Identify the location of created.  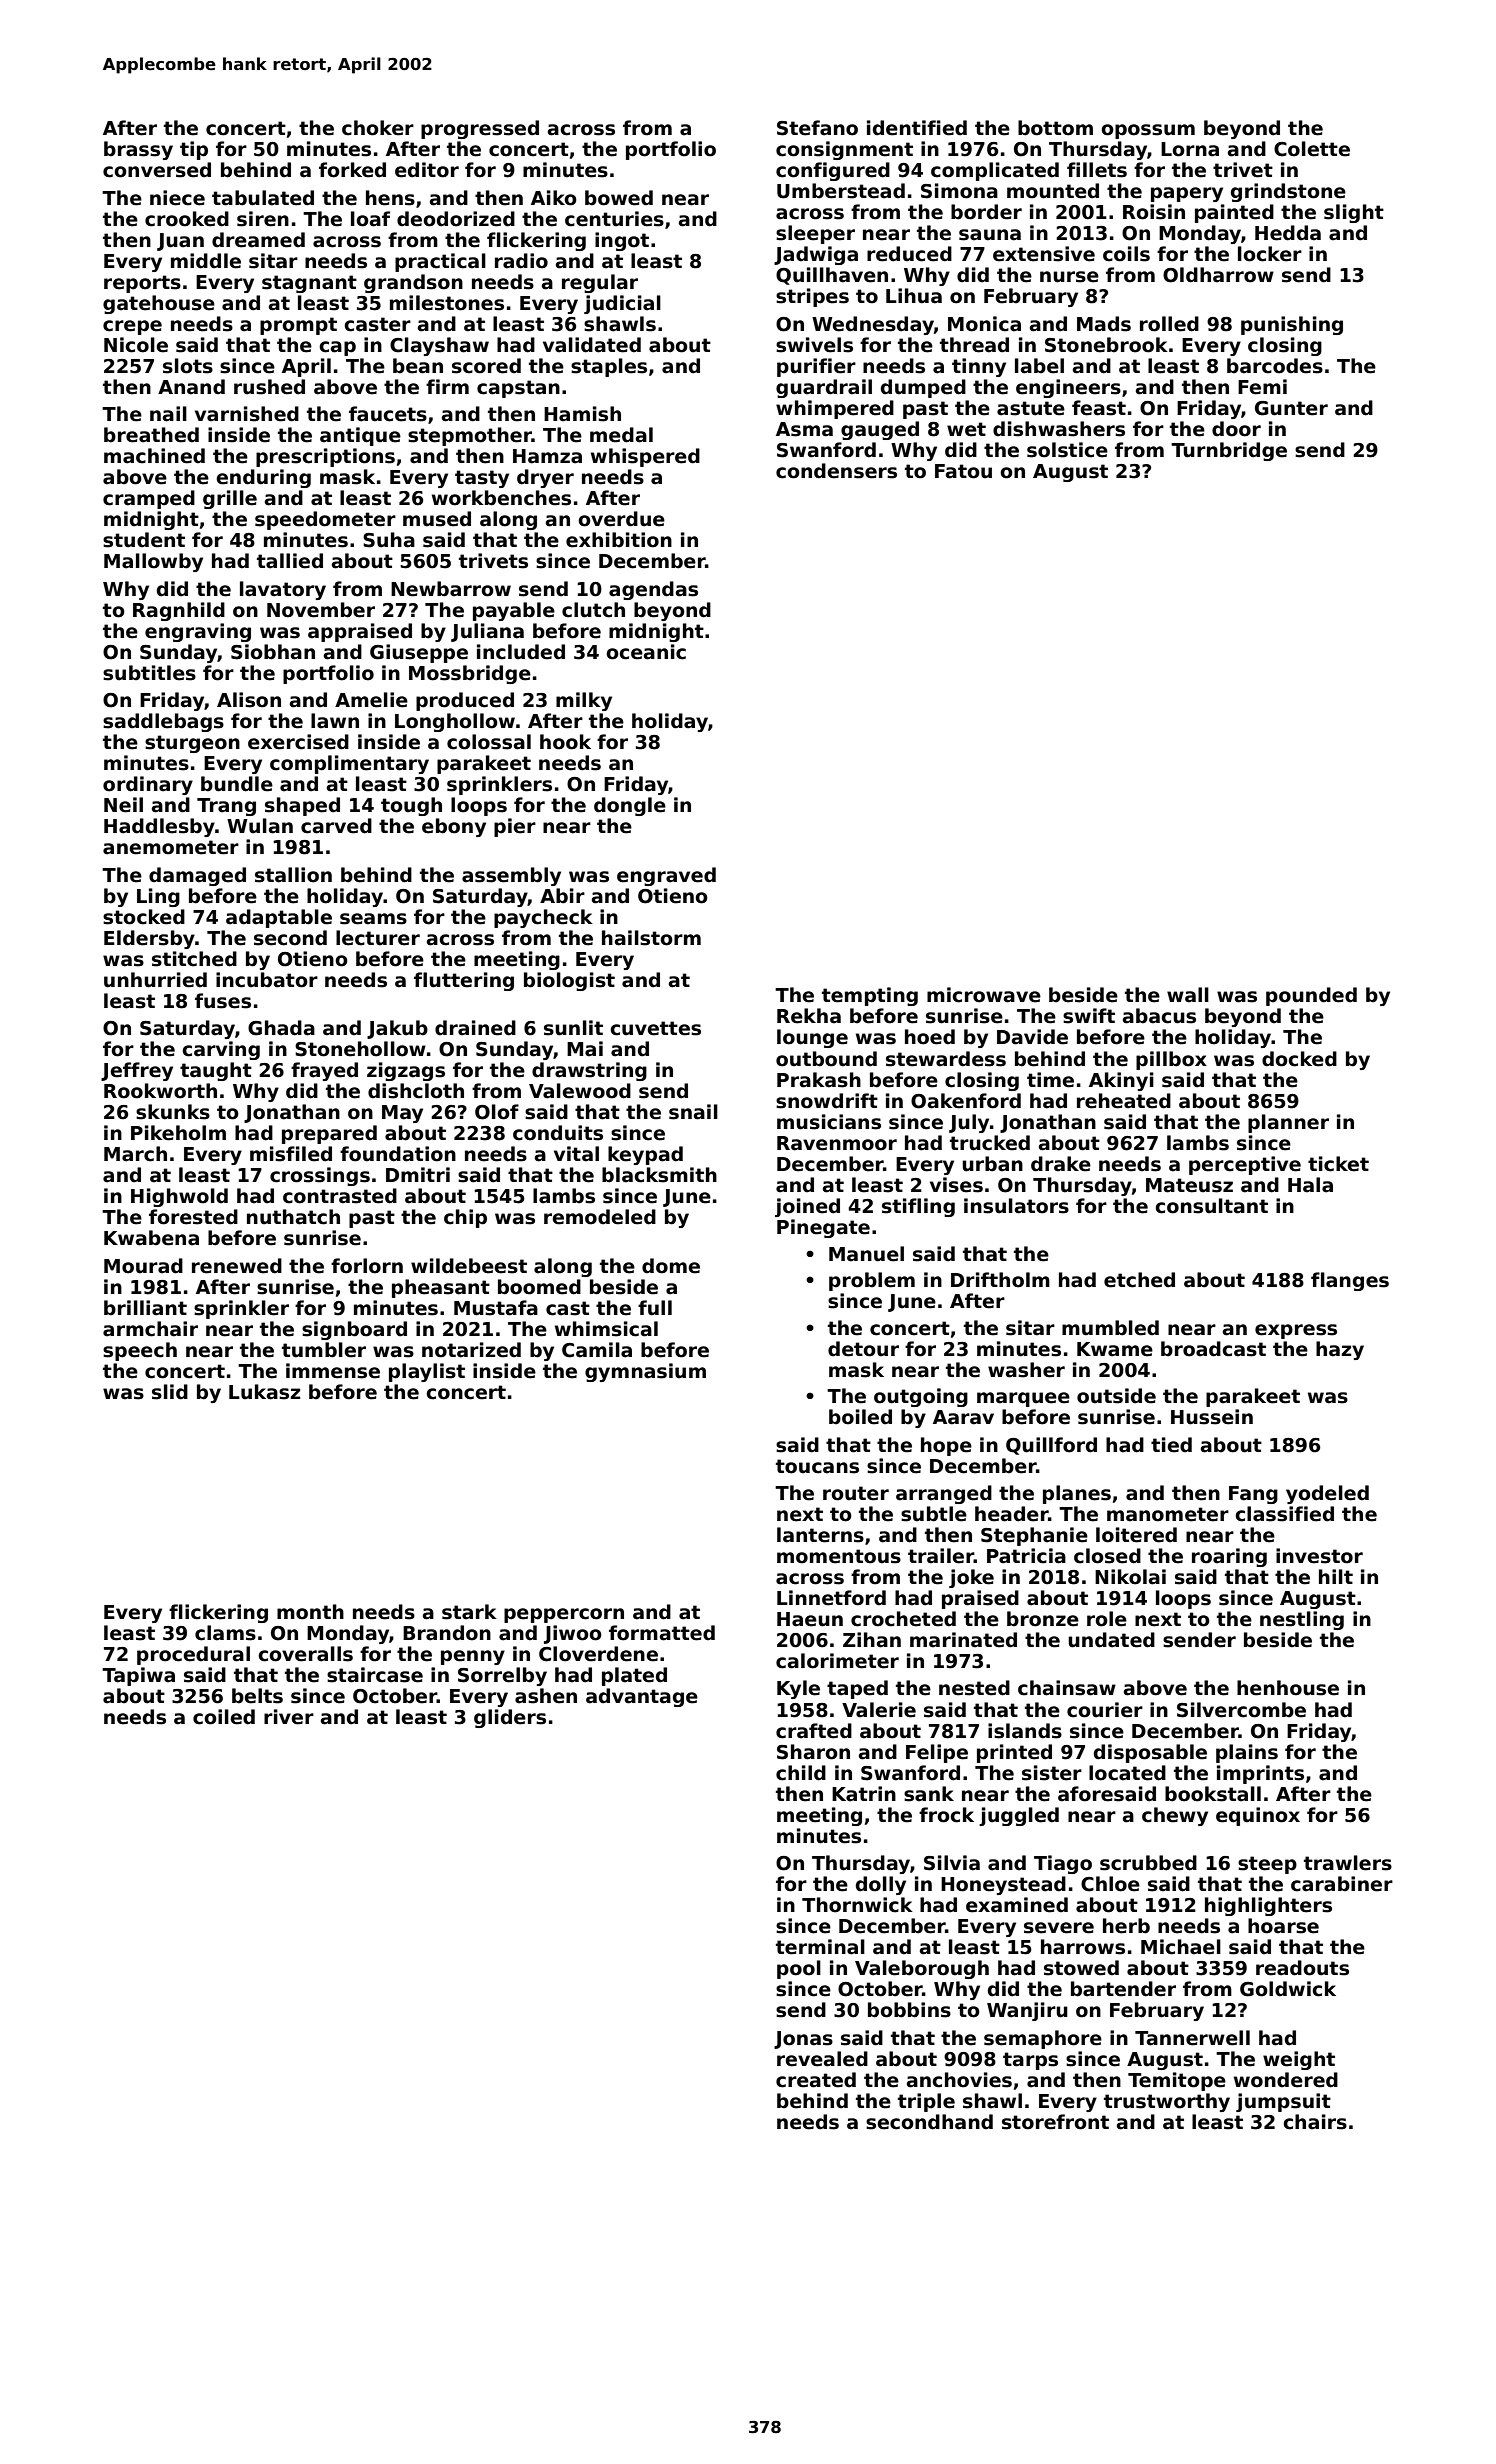
(816, 2080).
